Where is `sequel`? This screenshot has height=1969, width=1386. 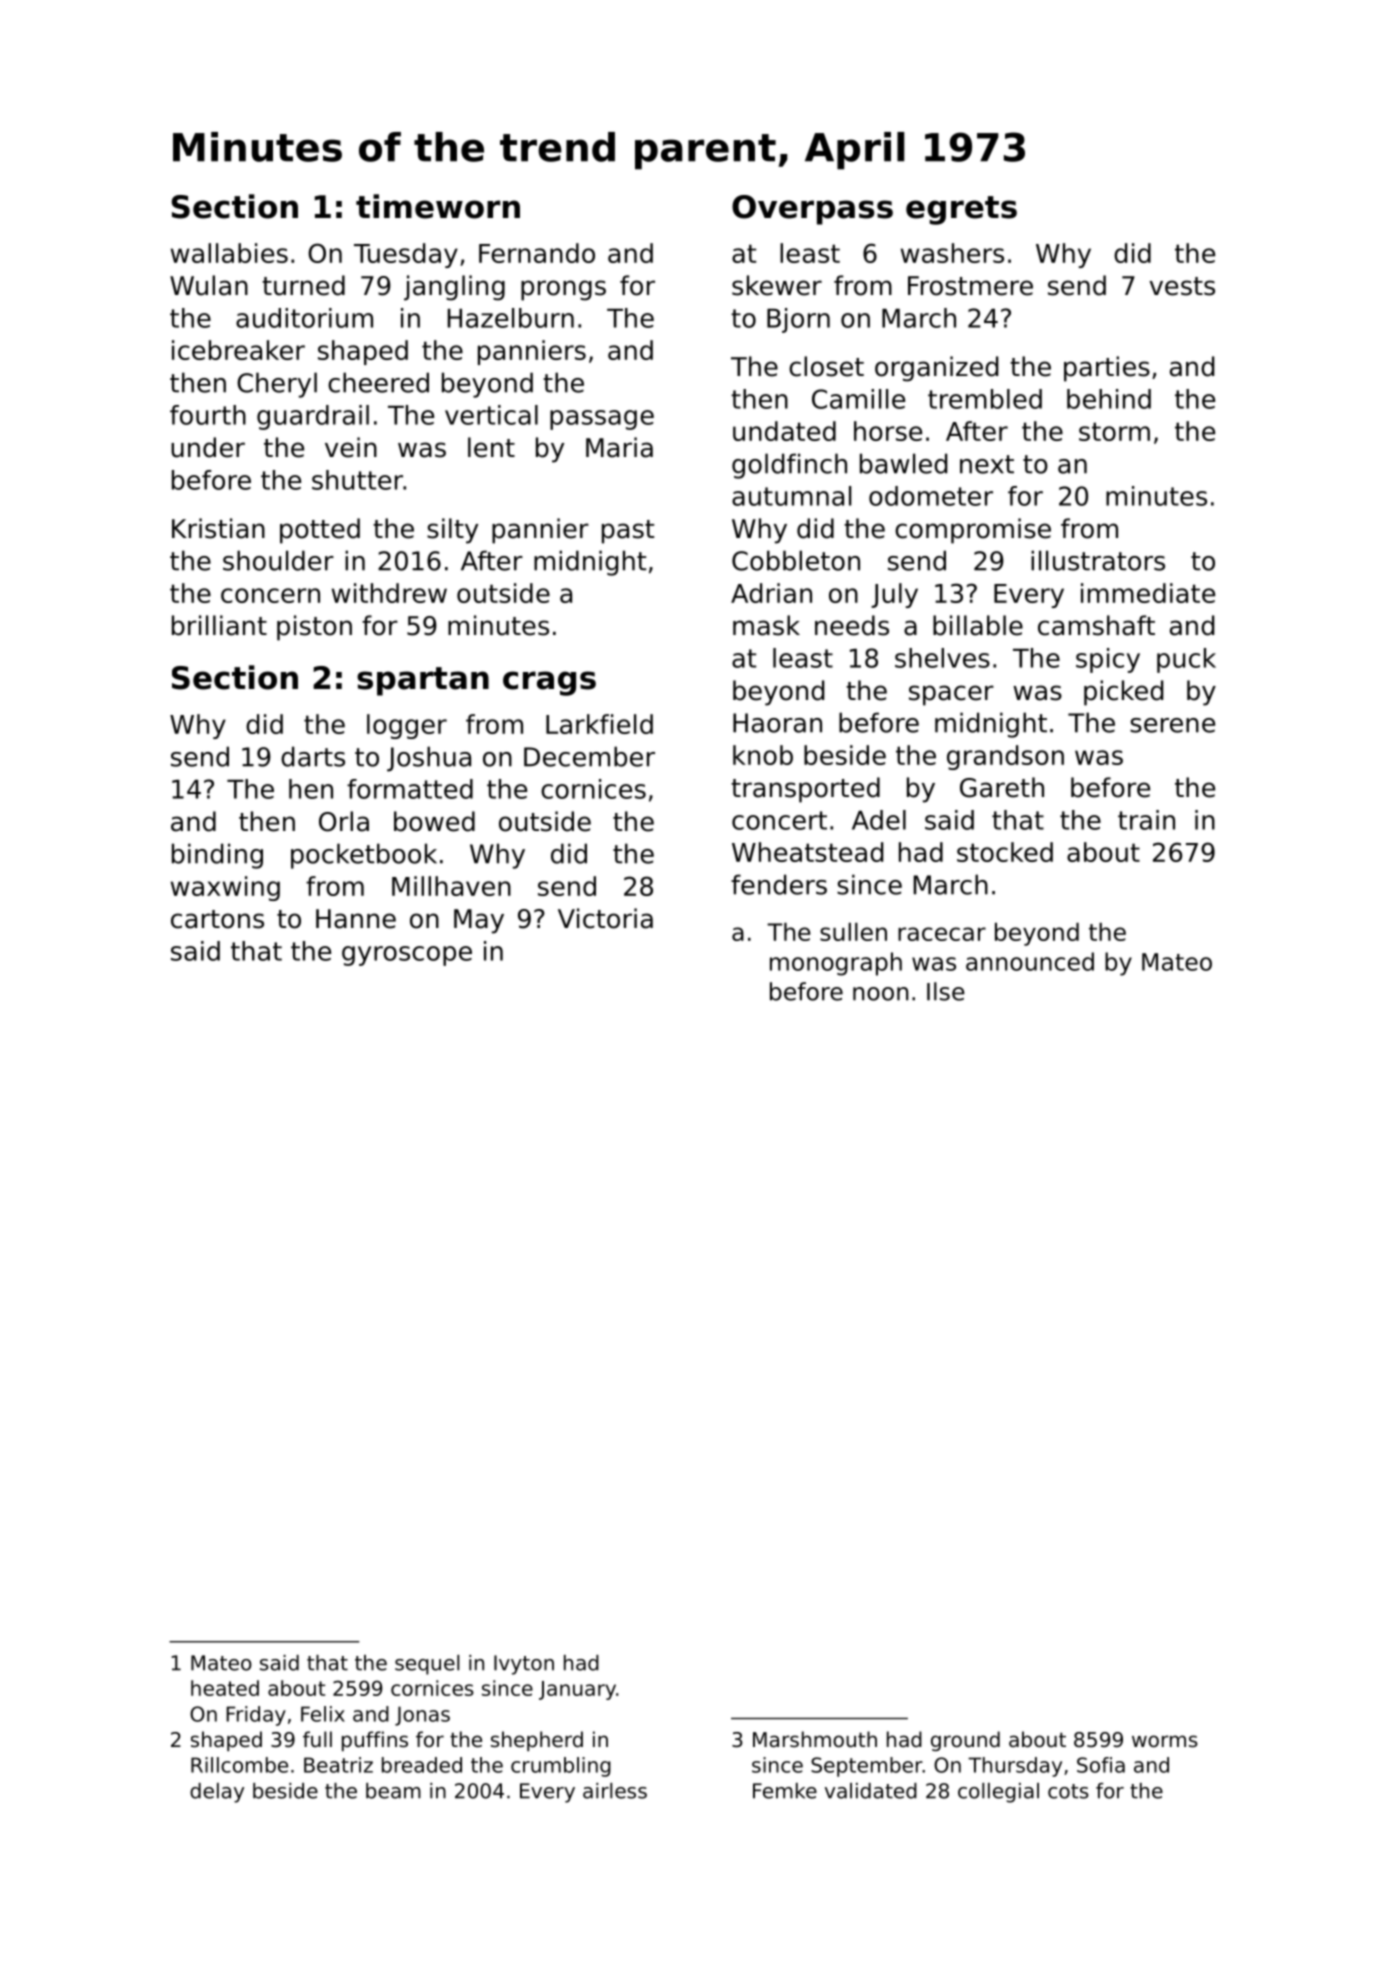 sequel is located at coordinates (427, 1665).
